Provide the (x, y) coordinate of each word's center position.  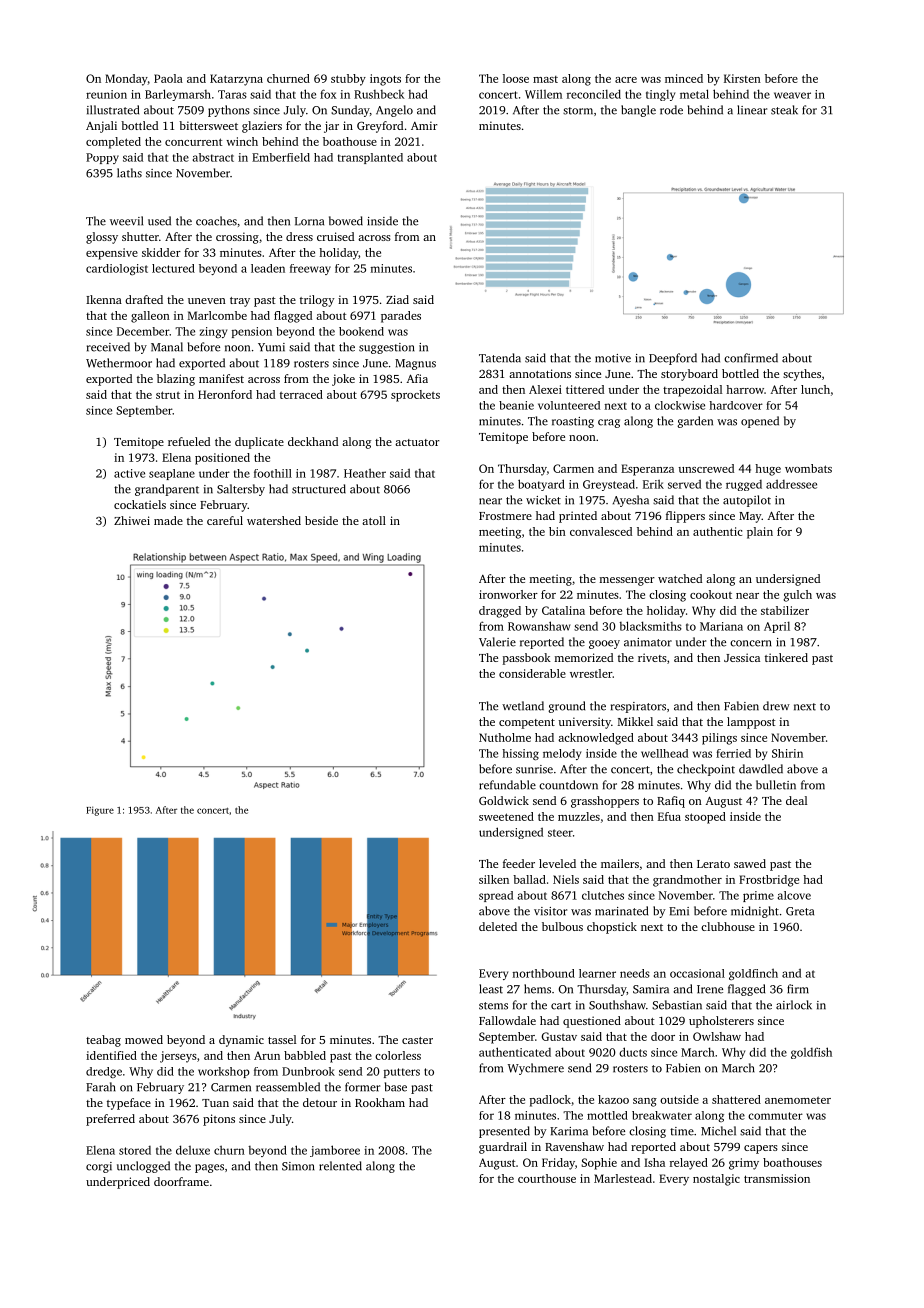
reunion (106, 94)
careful (225, 520)
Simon (298, 1166)
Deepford (673, 359)
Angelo (394, 111)
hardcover (736, 405)
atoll (374, 520)
